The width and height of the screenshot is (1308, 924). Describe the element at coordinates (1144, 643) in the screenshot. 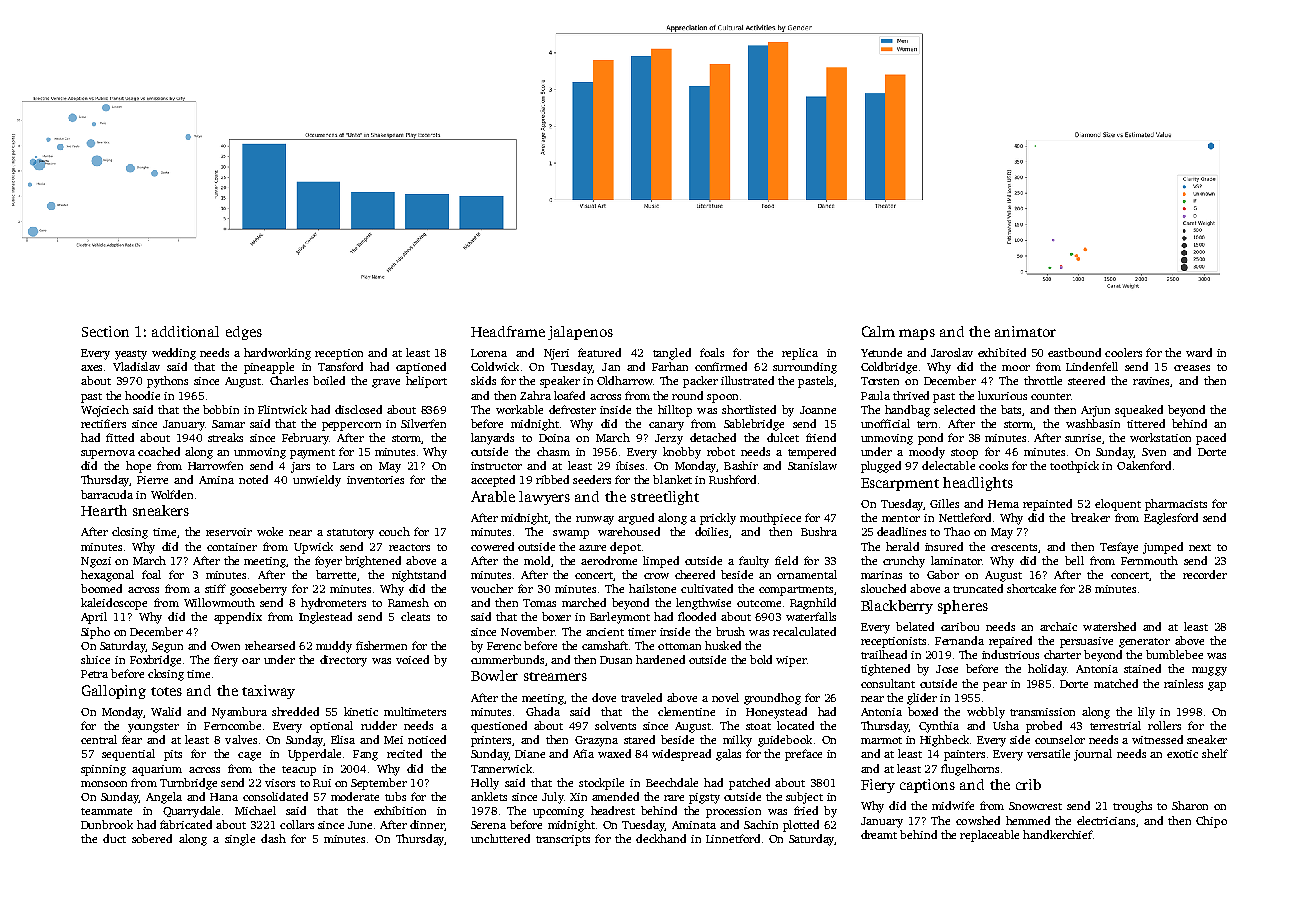

I see `generator` at that location.
